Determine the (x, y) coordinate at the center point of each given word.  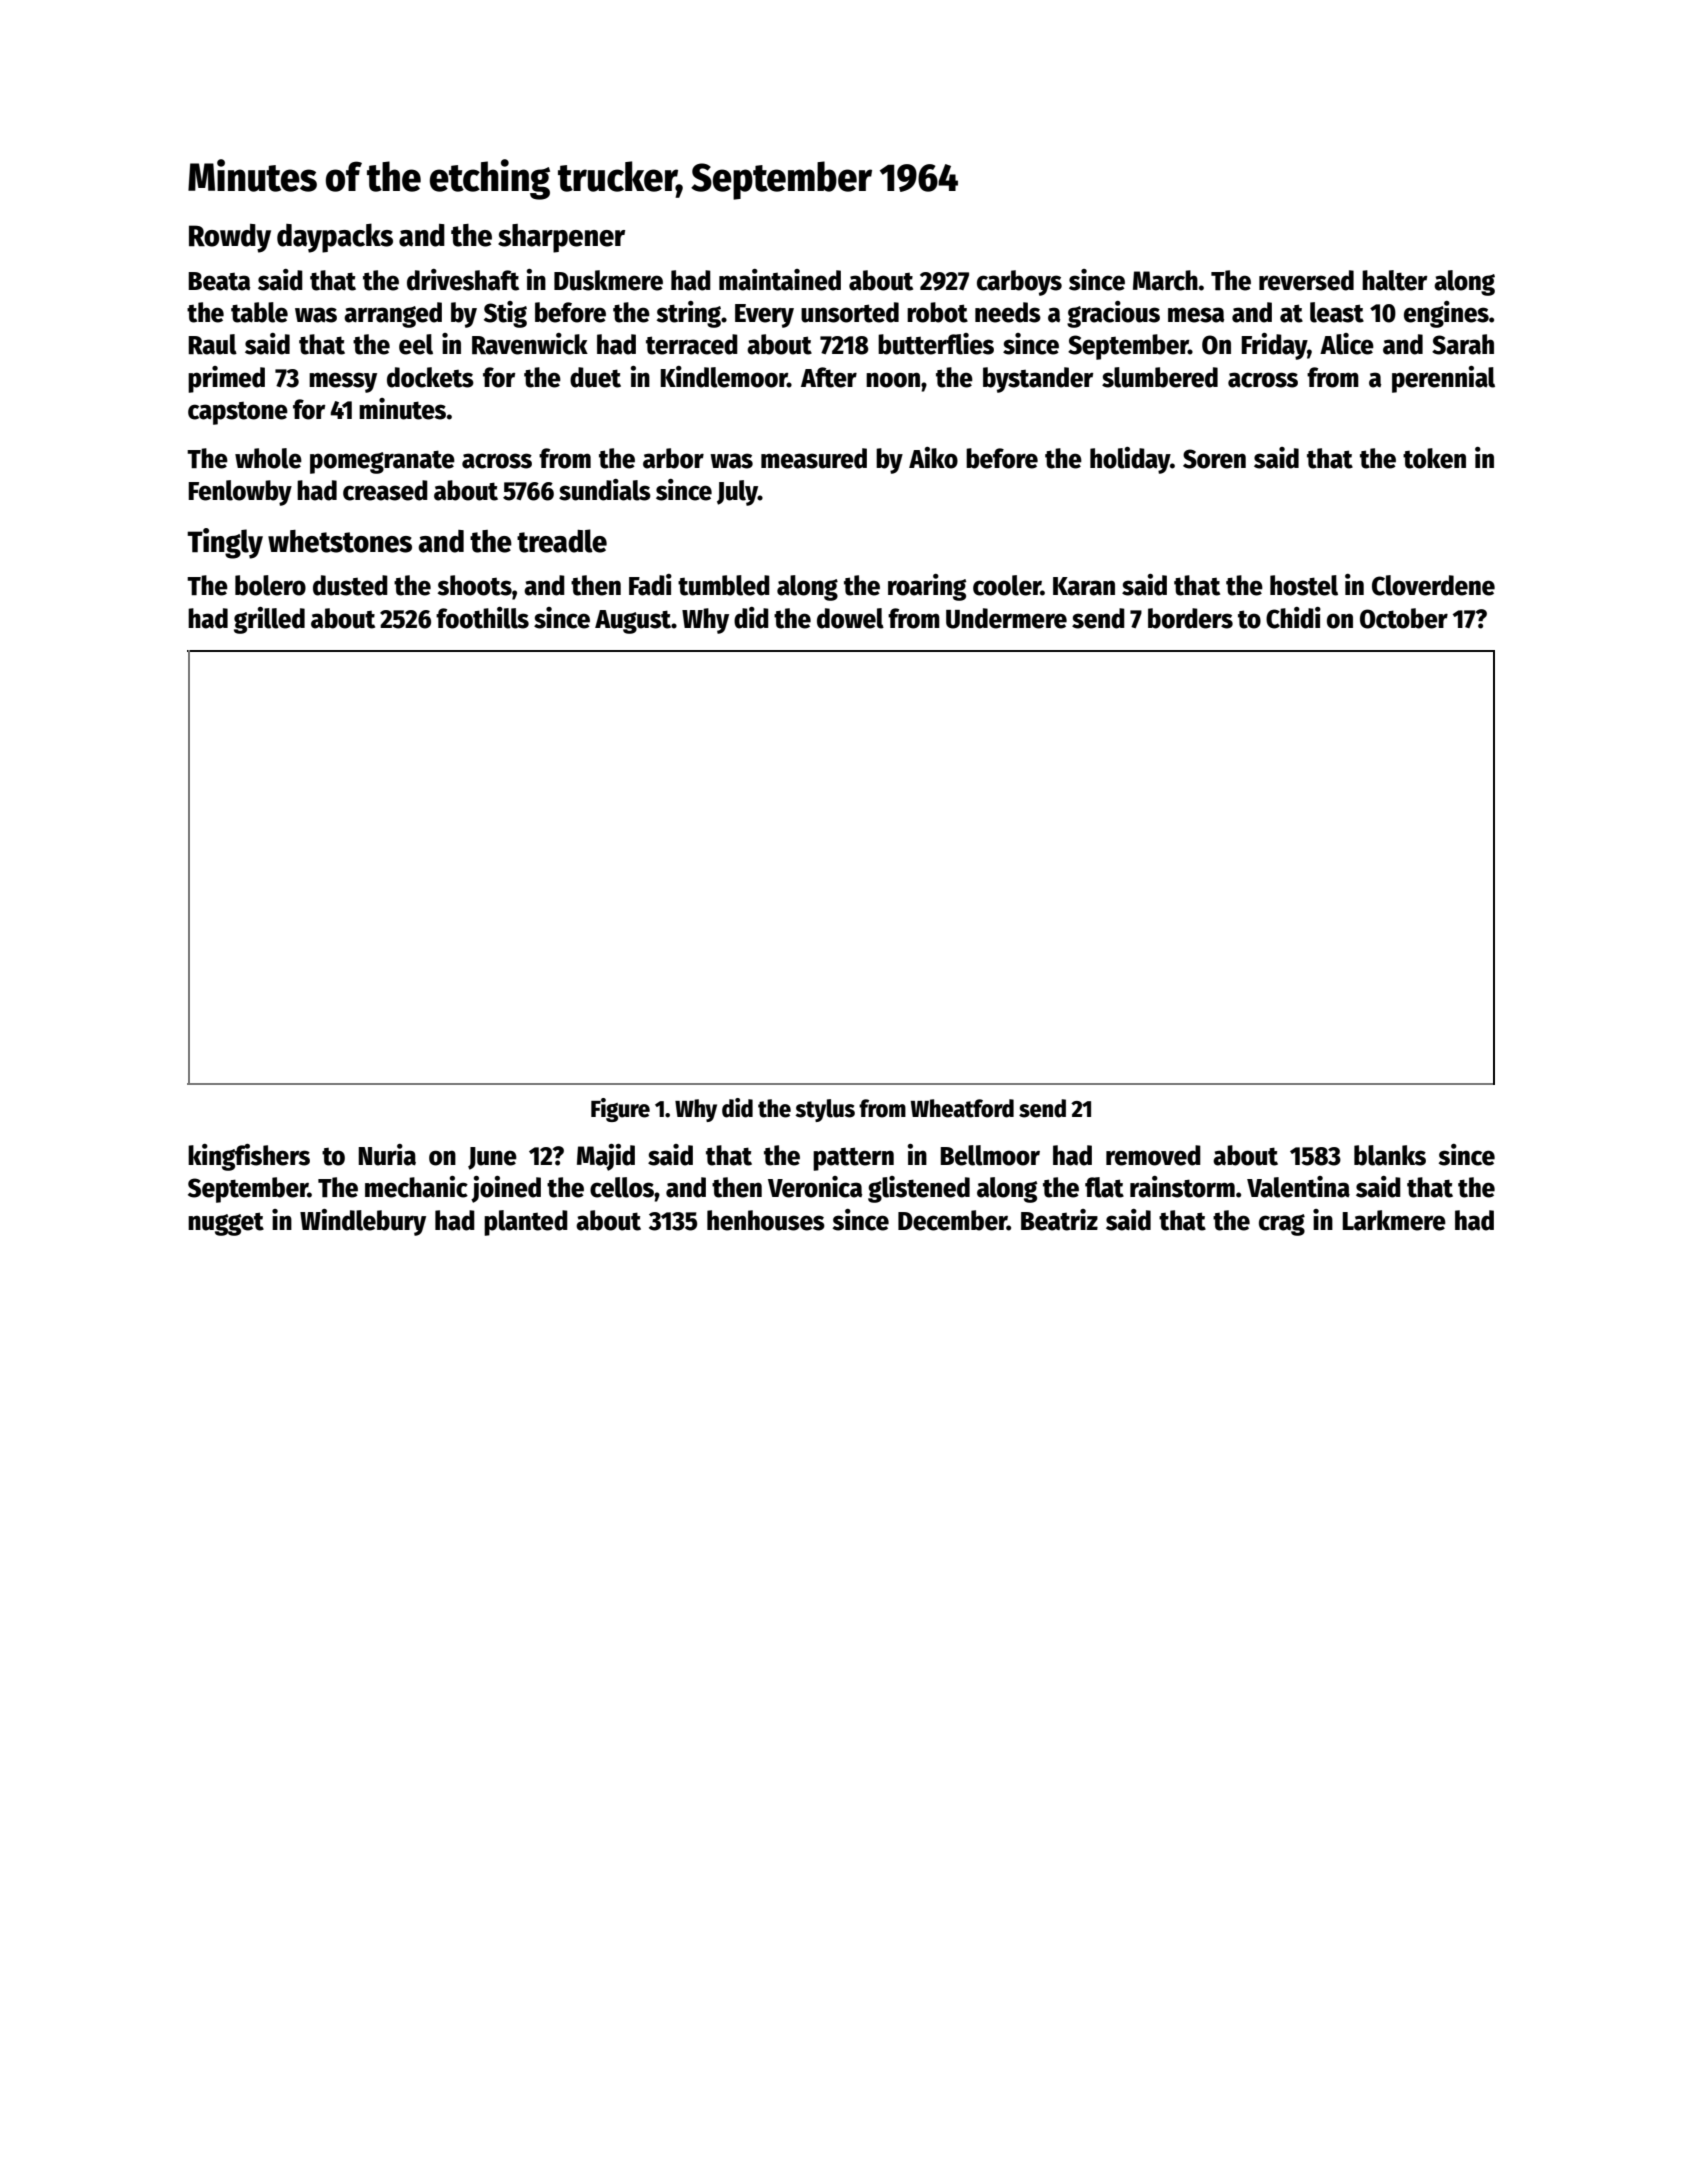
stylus (825, 1110)
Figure (620, 1110)
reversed (1306, 280)
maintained (780, 280)
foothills (482, 618)
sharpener (561, 238)
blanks (1390, 1155)
